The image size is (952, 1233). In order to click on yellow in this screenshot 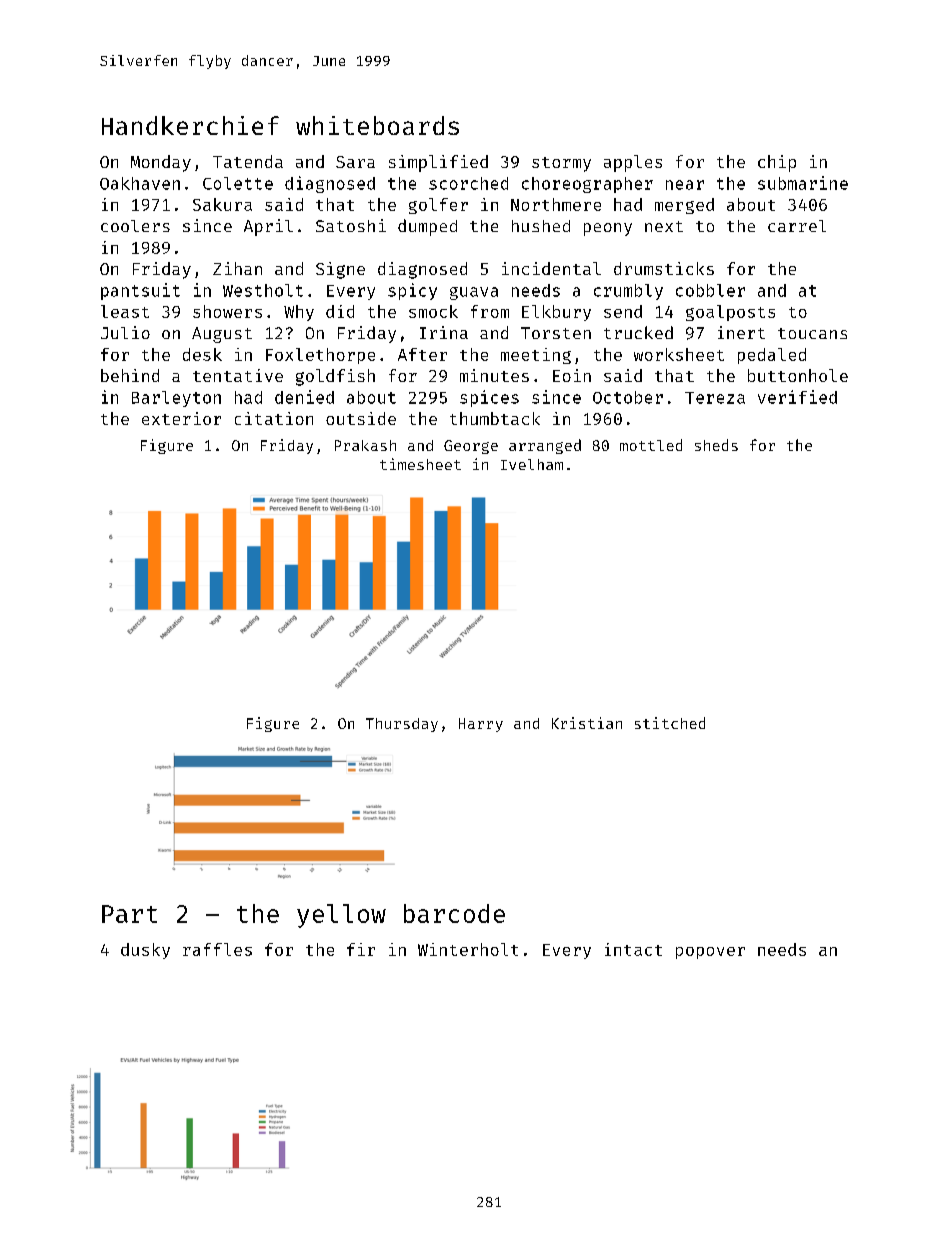, I will do `click(341, 916)`.
